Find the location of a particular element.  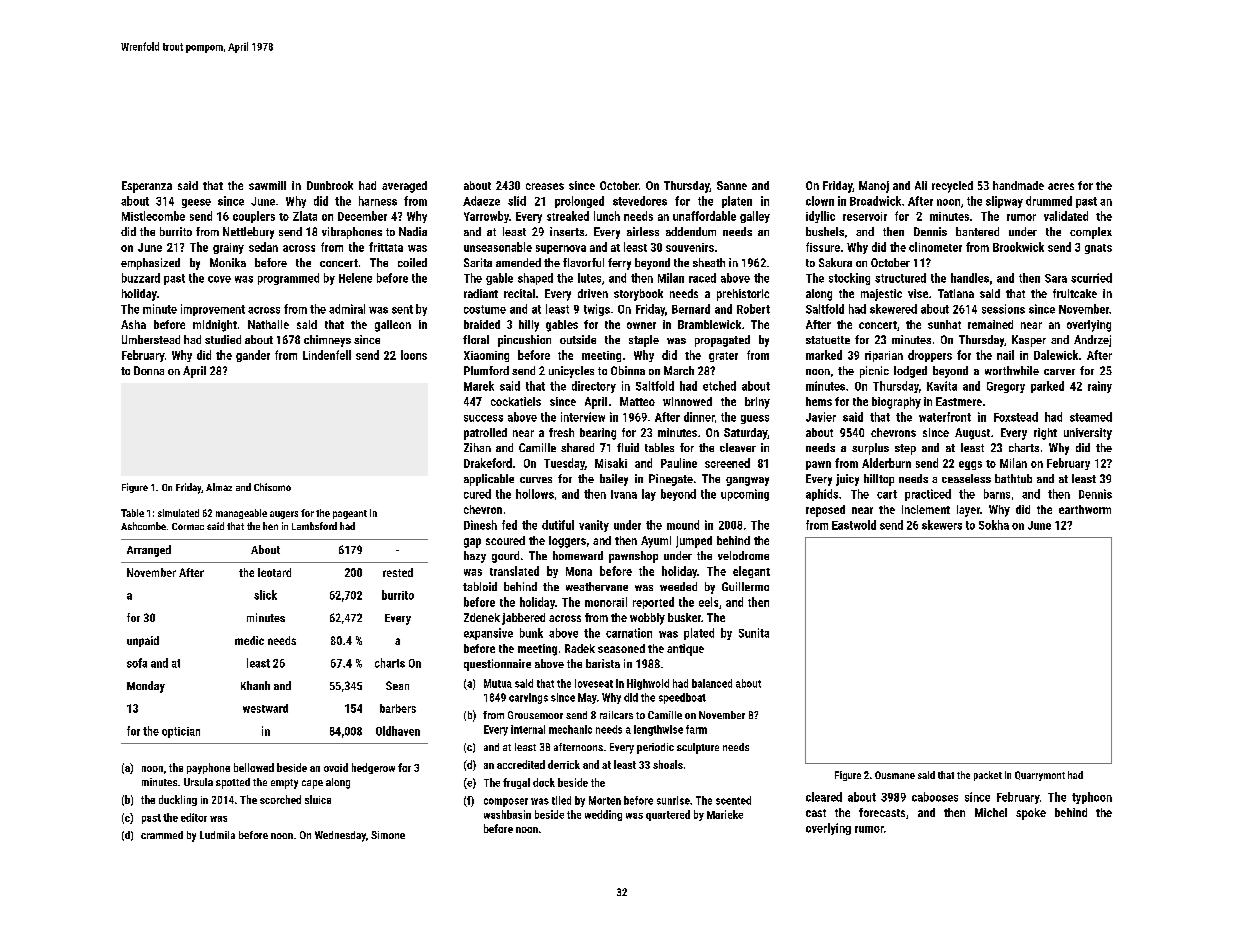

pageant is located at coordinates (350, 514).
